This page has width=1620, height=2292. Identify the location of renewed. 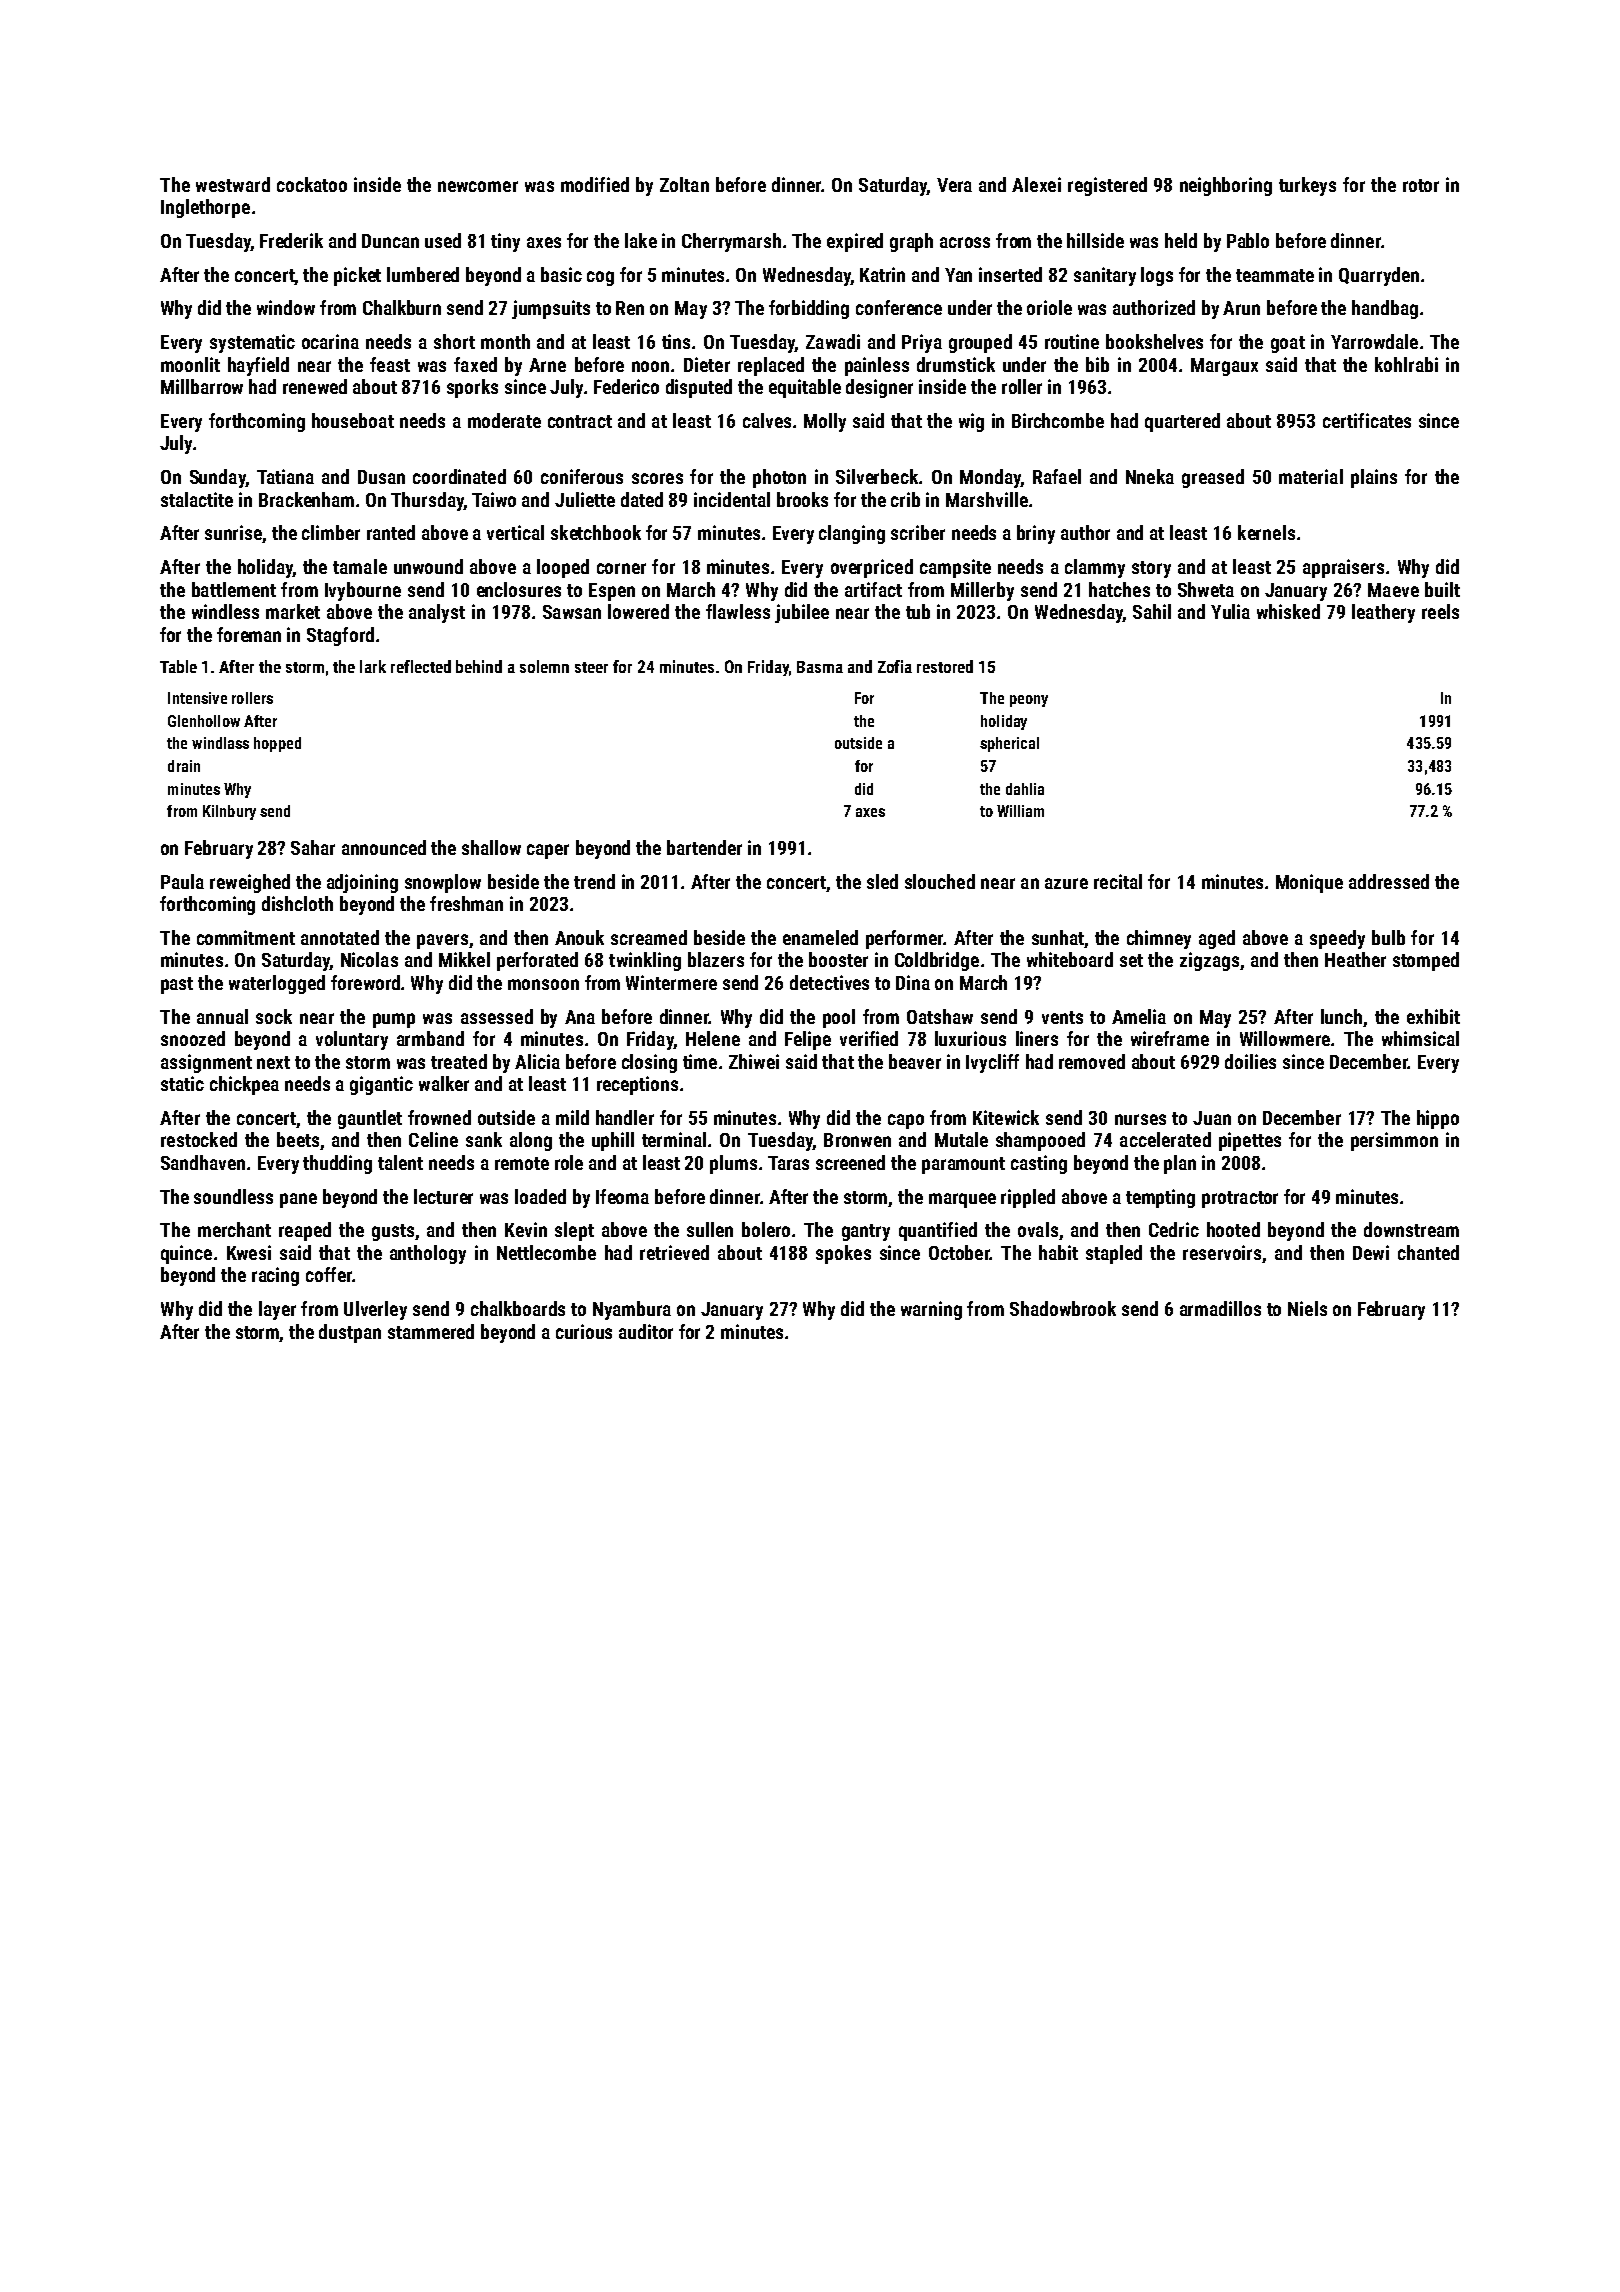
(315, 386).
